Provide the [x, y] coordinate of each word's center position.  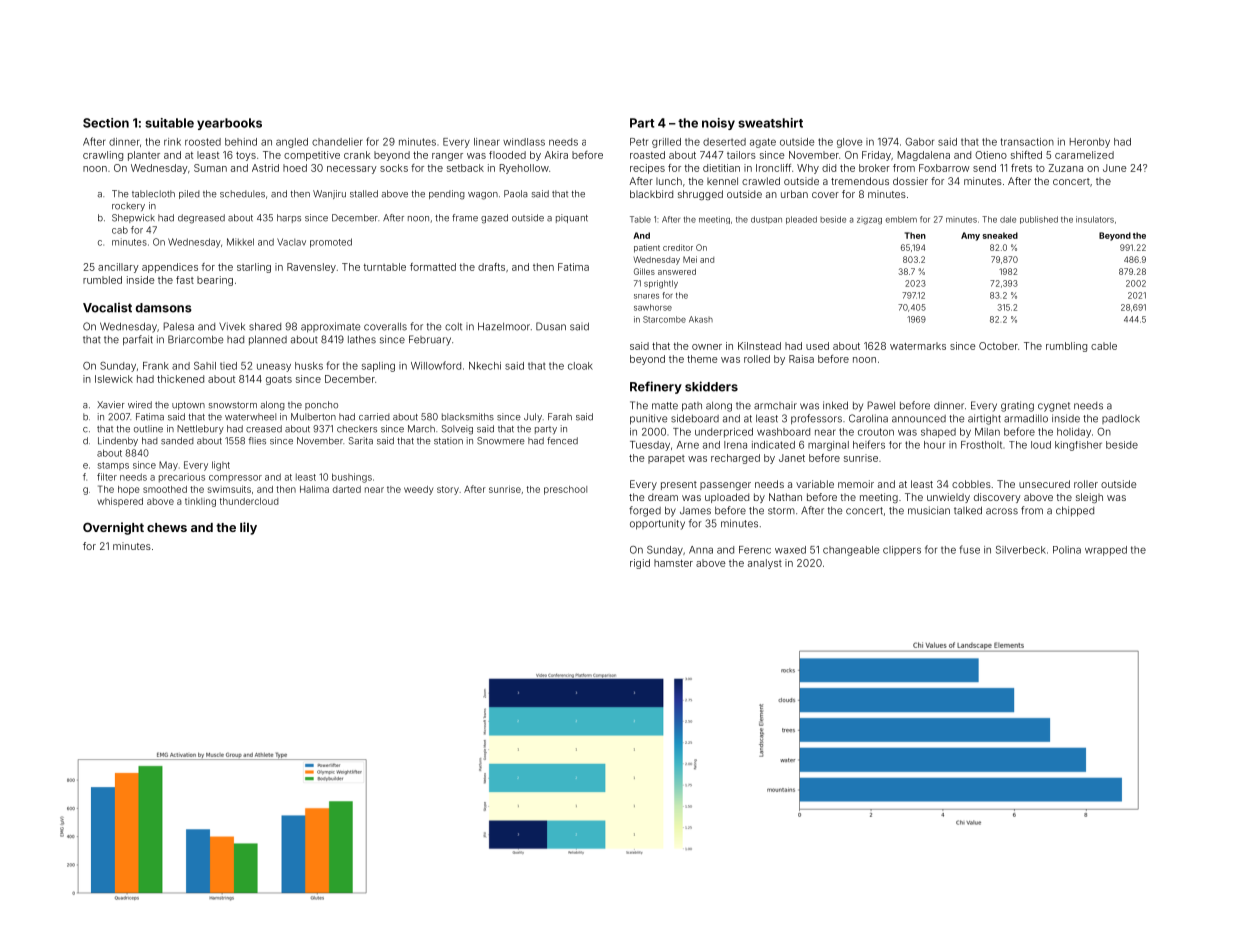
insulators [1095, 219]
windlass [524, 142]
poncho [321, 405]
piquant [572, 218]
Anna [701, 550]
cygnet [1054, 407]
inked [835, 405]
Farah [560, 417]
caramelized [1084, 155]
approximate [330, 327]
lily [248, 528]
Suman [210, 168]
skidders [711, 386]
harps [289, 218]
